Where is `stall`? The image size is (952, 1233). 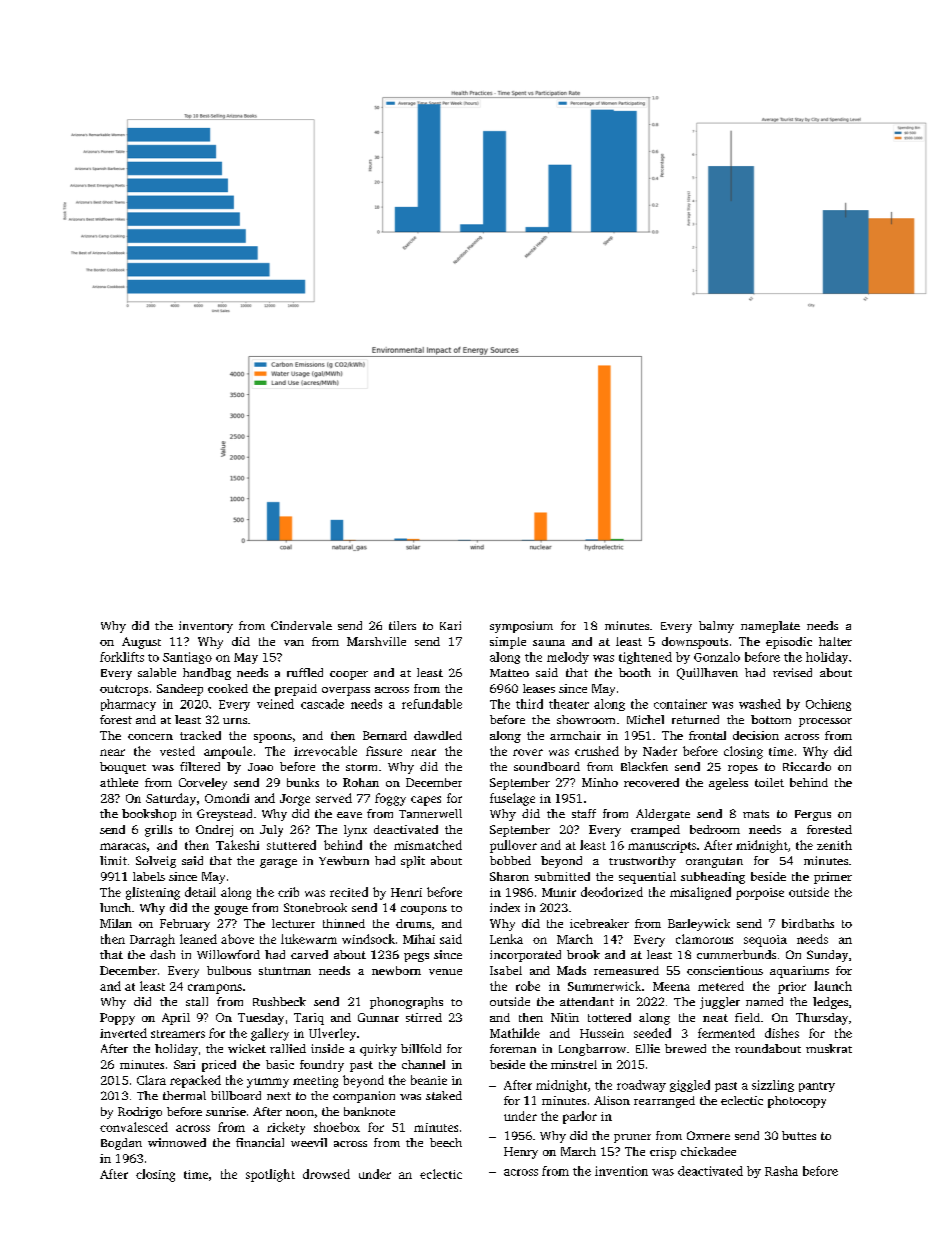 stall is located at coordinates (197, 1001).
